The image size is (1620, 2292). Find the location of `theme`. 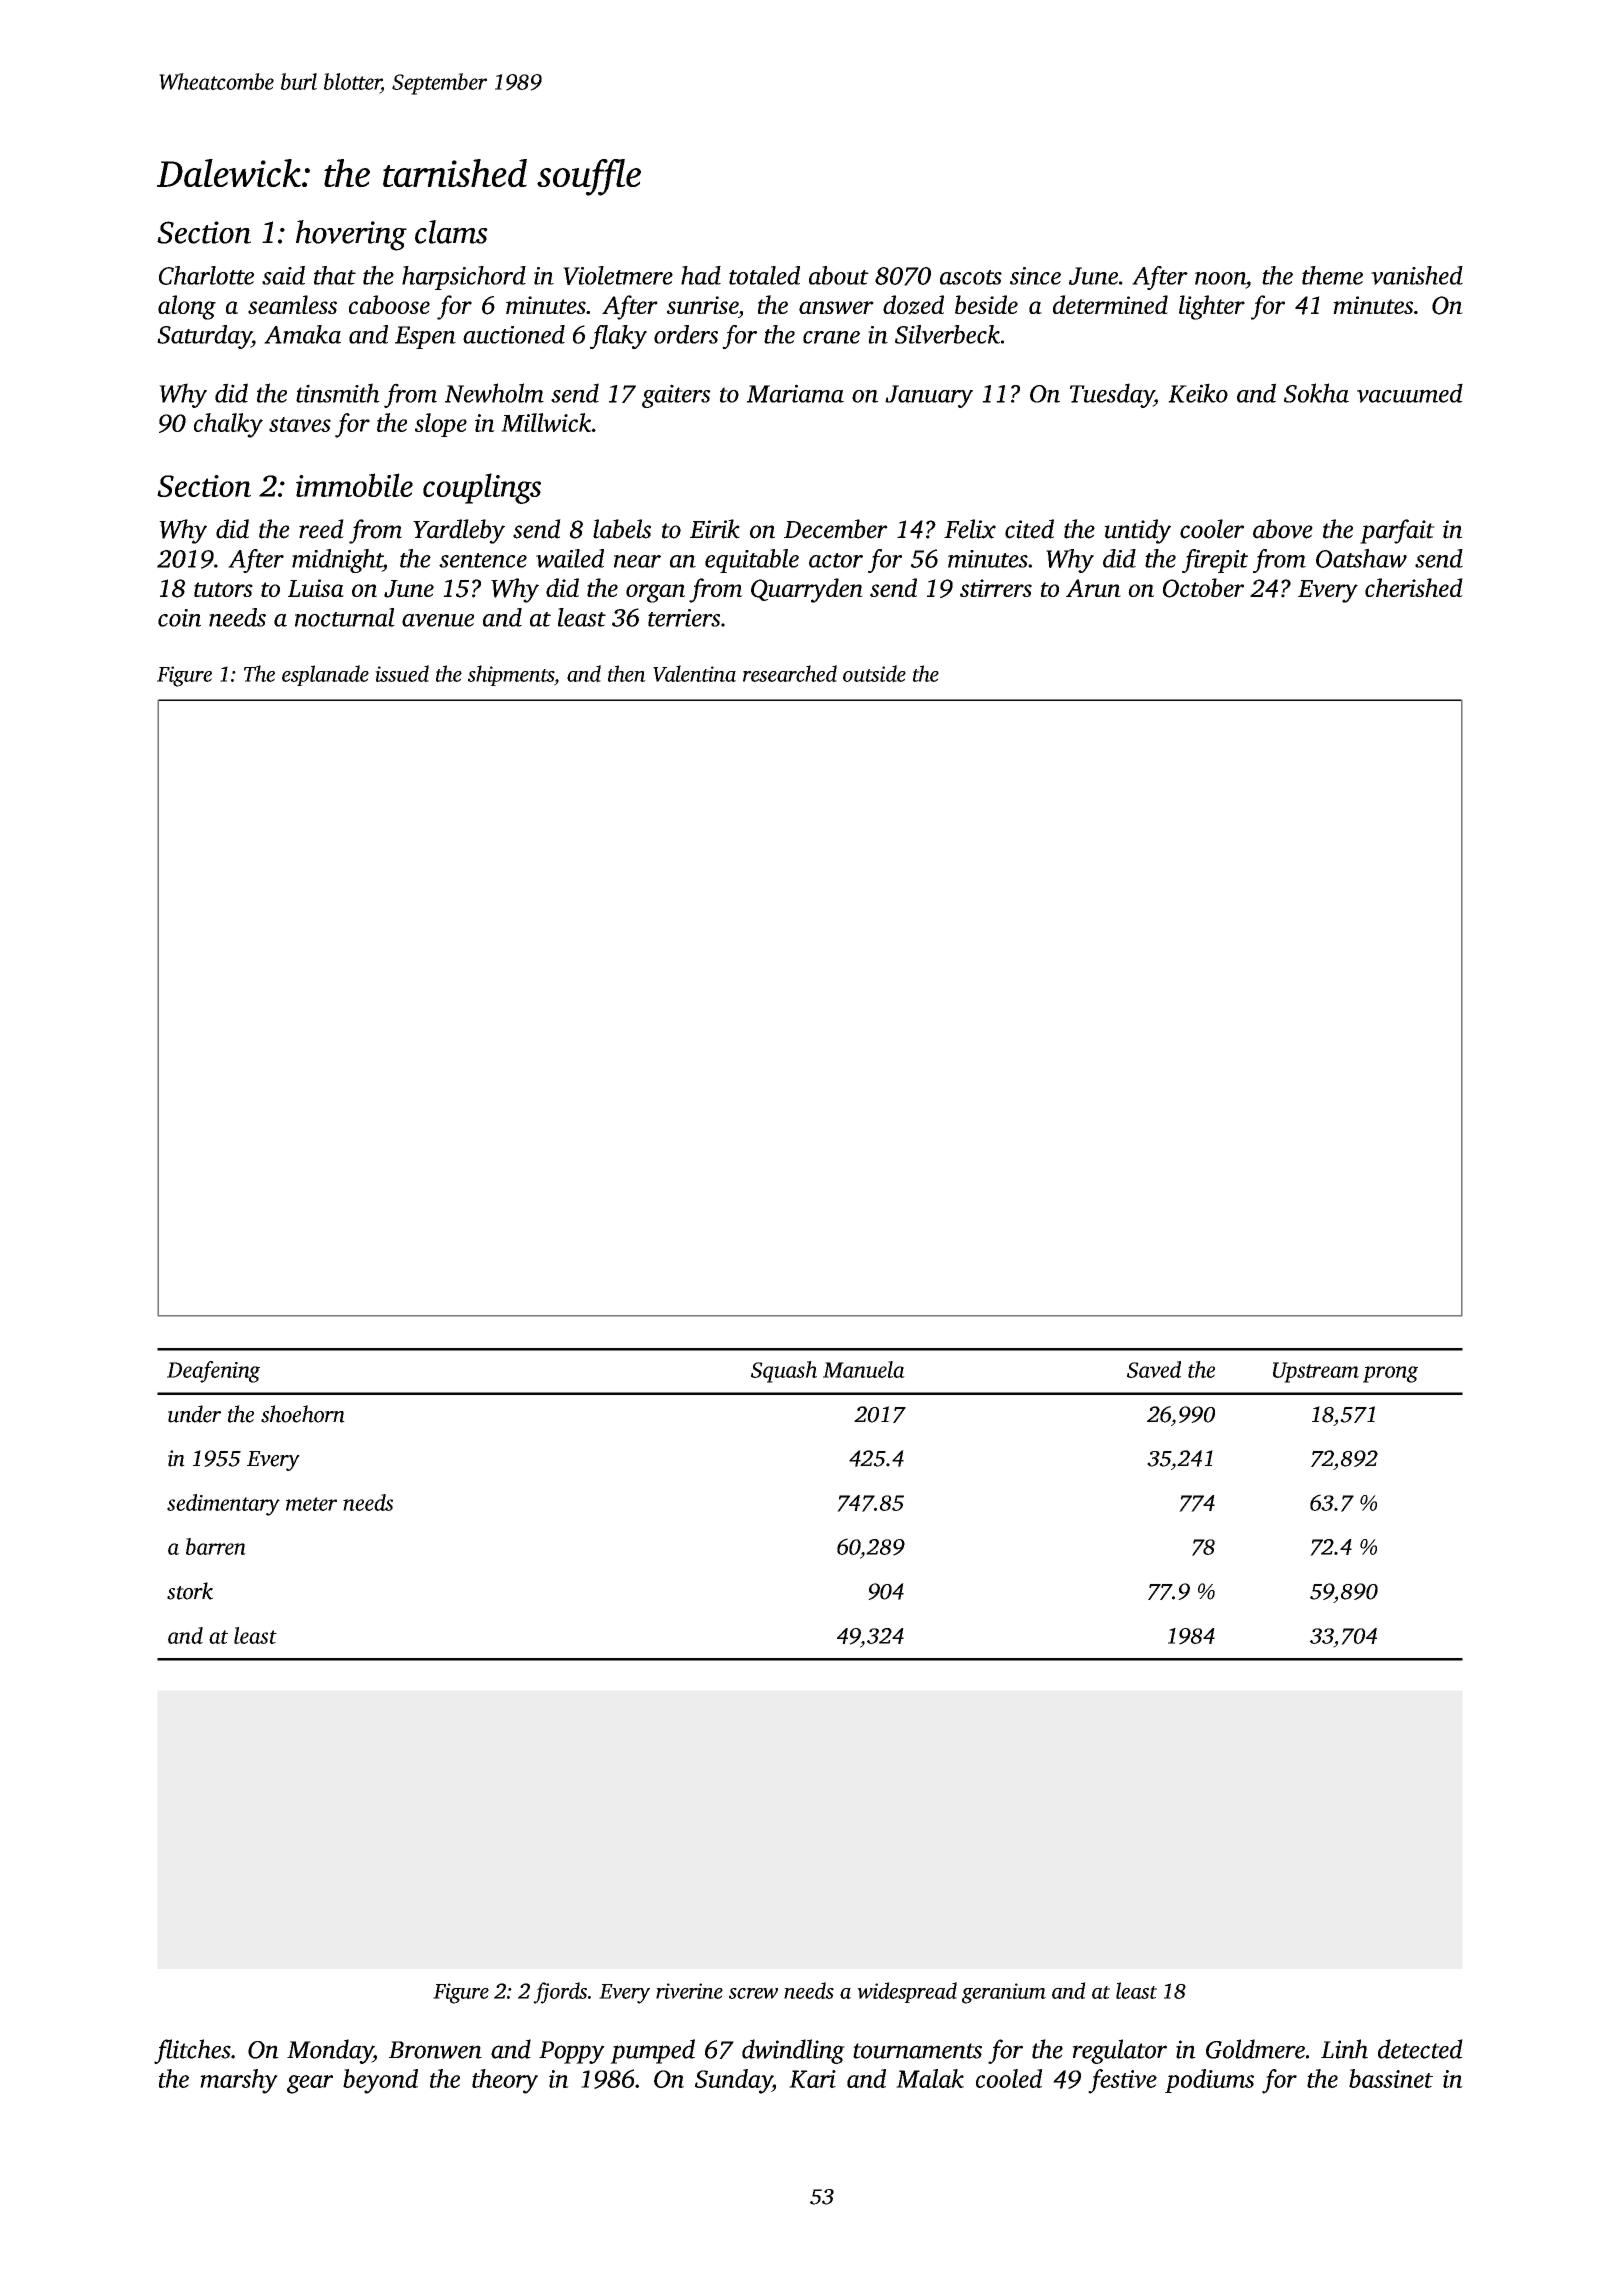

theme is located at coordinates (1332, 275).
